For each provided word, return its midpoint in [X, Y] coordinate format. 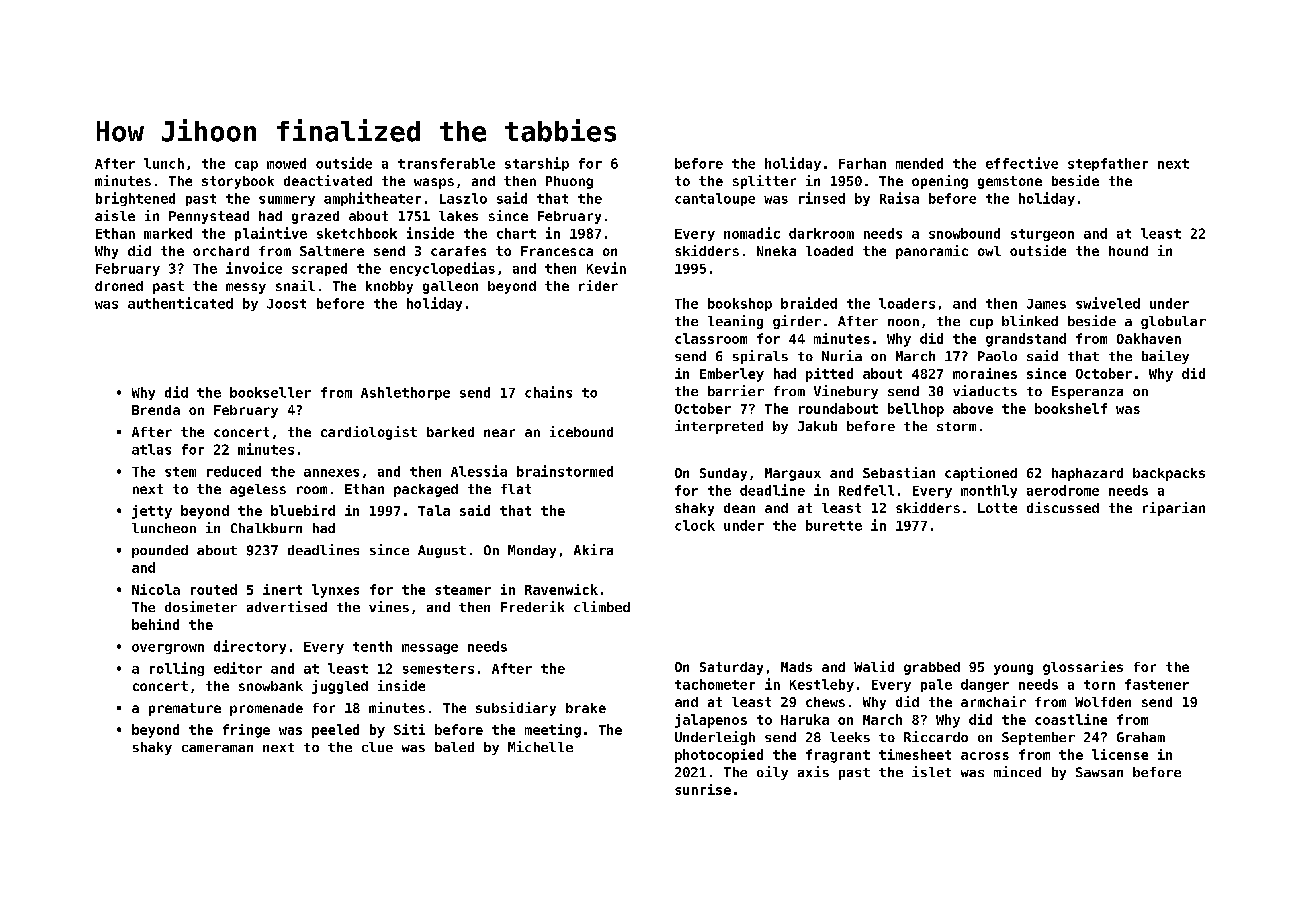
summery [287, 201]
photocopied [719, 756]
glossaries [1083, 668]
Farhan [862, 163]
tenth [372, 646]
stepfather [1108, 164]
